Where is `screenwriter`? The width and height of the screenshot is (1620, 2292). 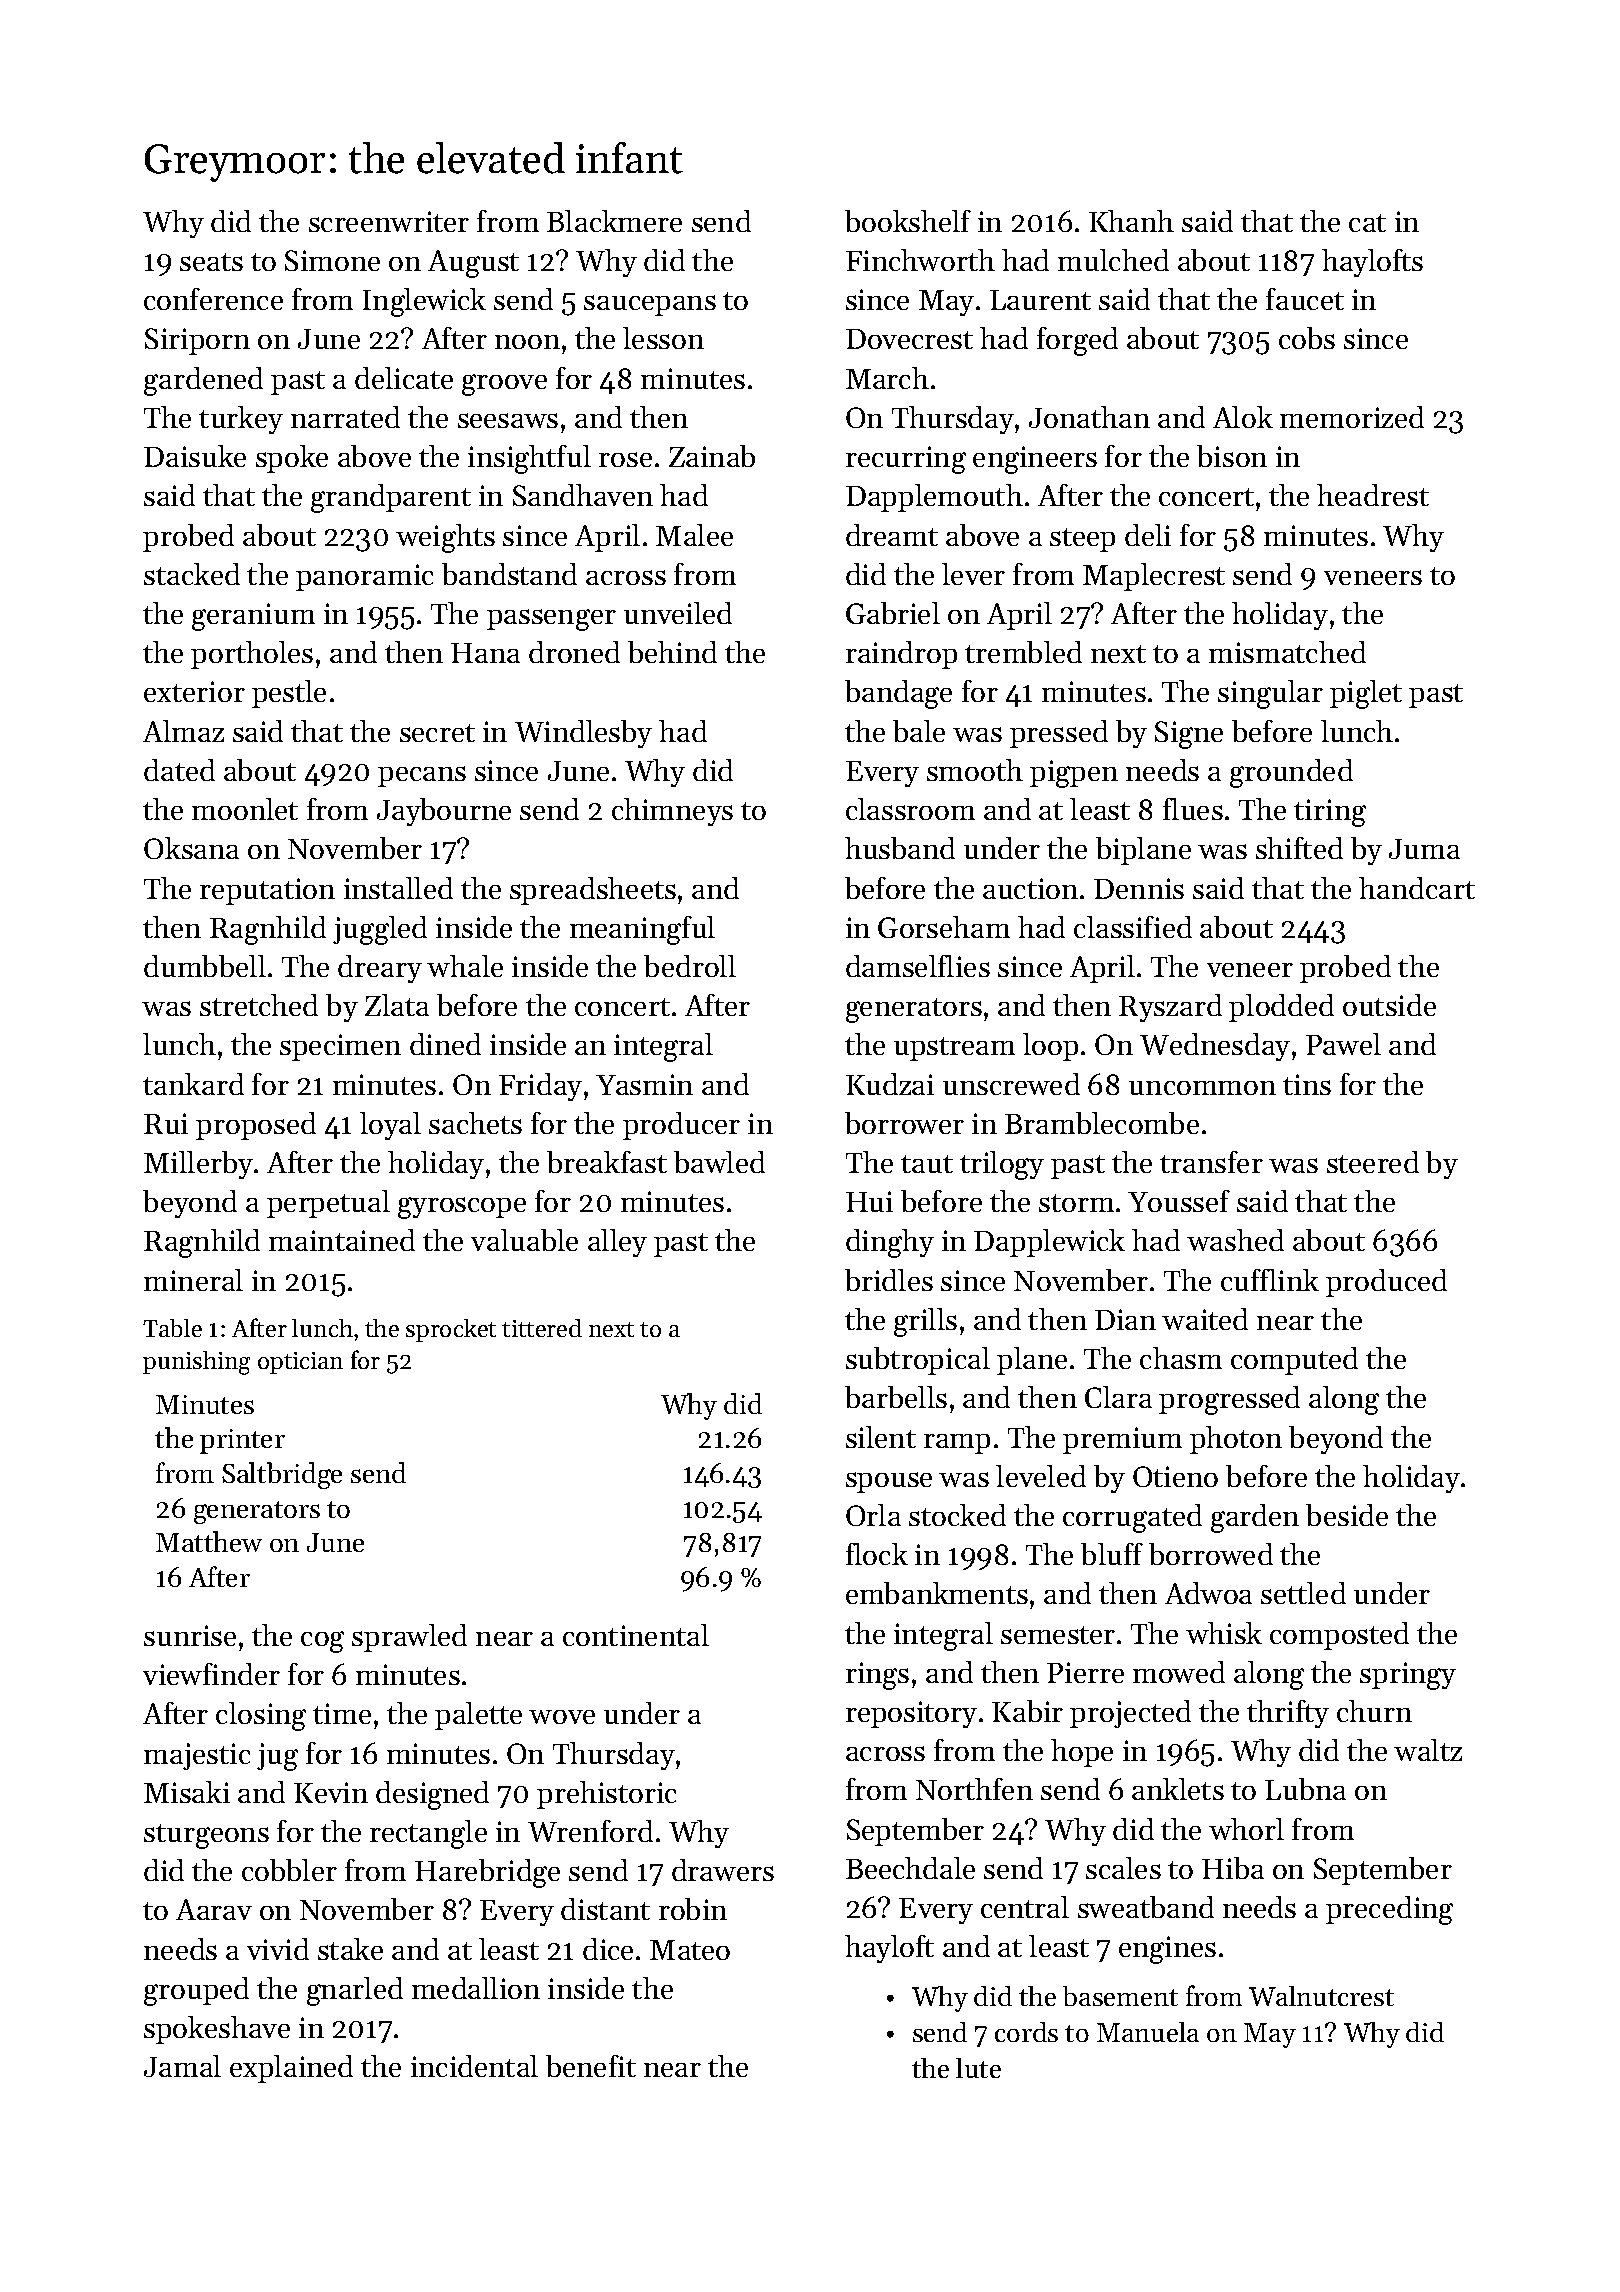 screenwriter is located at coordinates (389, 221).
